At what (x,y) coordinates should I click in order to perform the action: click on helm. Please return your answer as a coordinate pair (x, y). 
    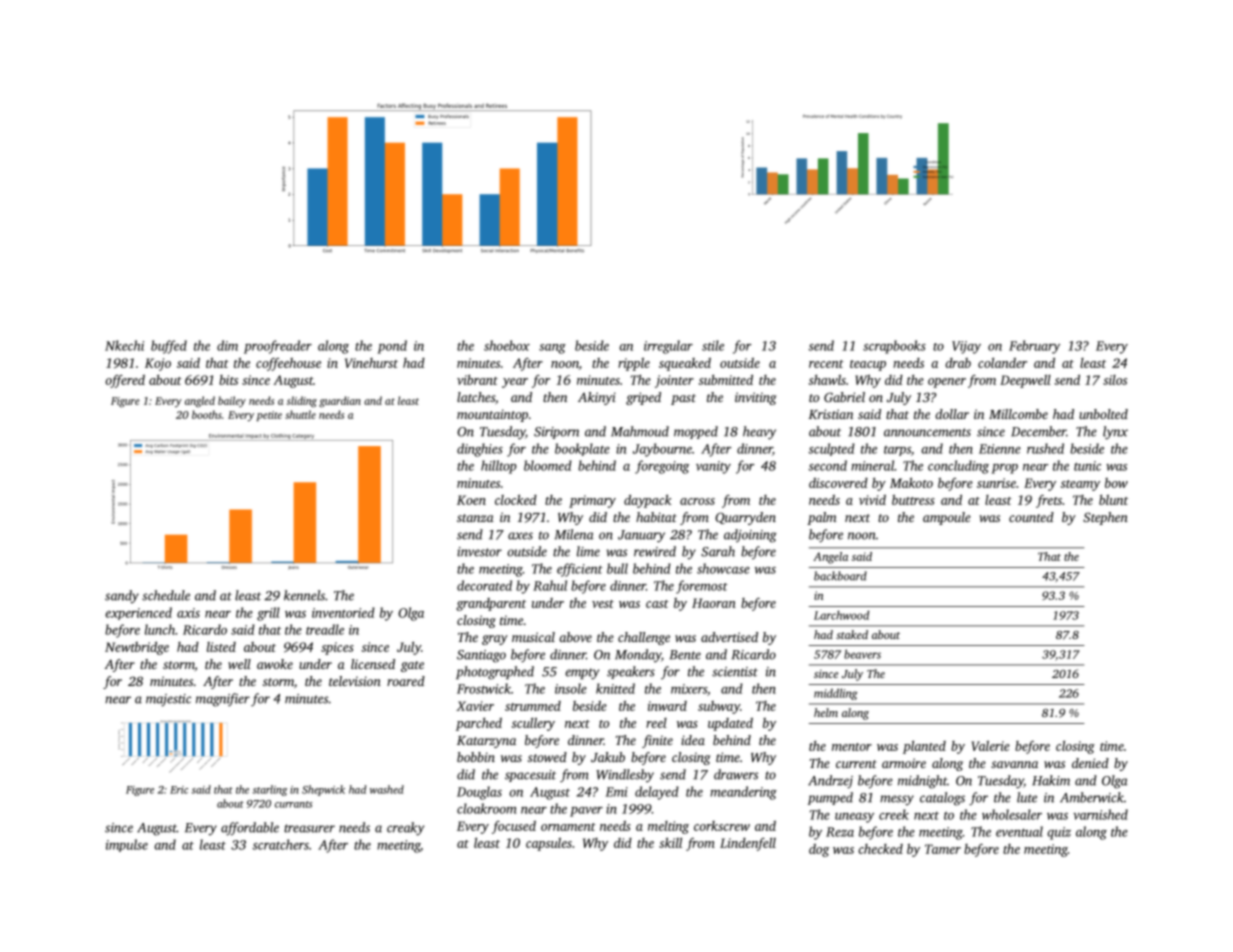
    Looking at the image, I should click on (826, 712).
